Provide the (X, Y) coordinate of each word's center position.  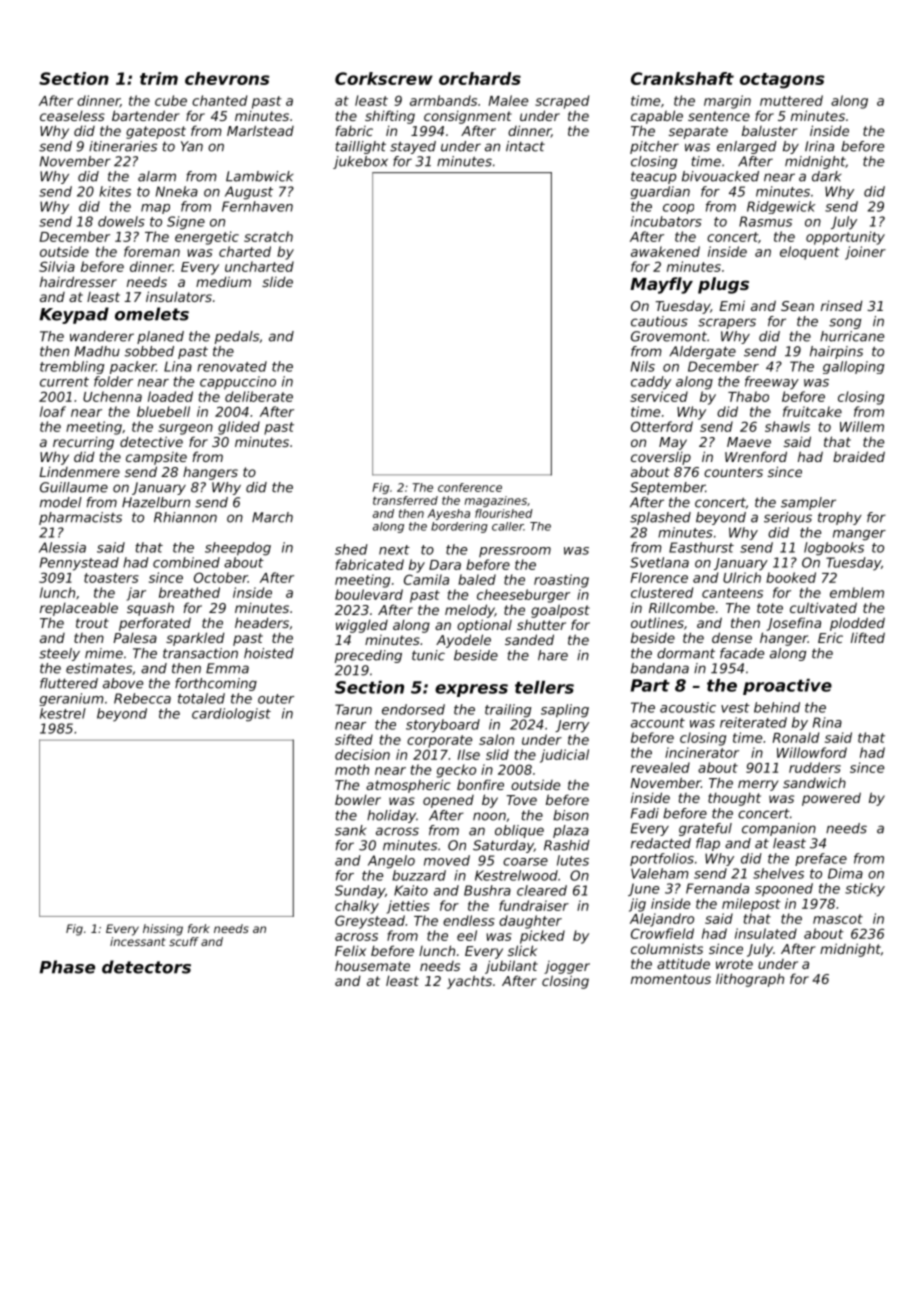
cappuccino (238, 383)
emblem (857, 592)
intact (525, 146)
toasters (111, 578)
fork (199, 928)
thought (734, 799)
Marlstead (260, 130)
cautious (659, 321)
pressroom (515, 552)
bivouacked (720, 176)
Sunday (360, 892)
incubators (666, 221)
